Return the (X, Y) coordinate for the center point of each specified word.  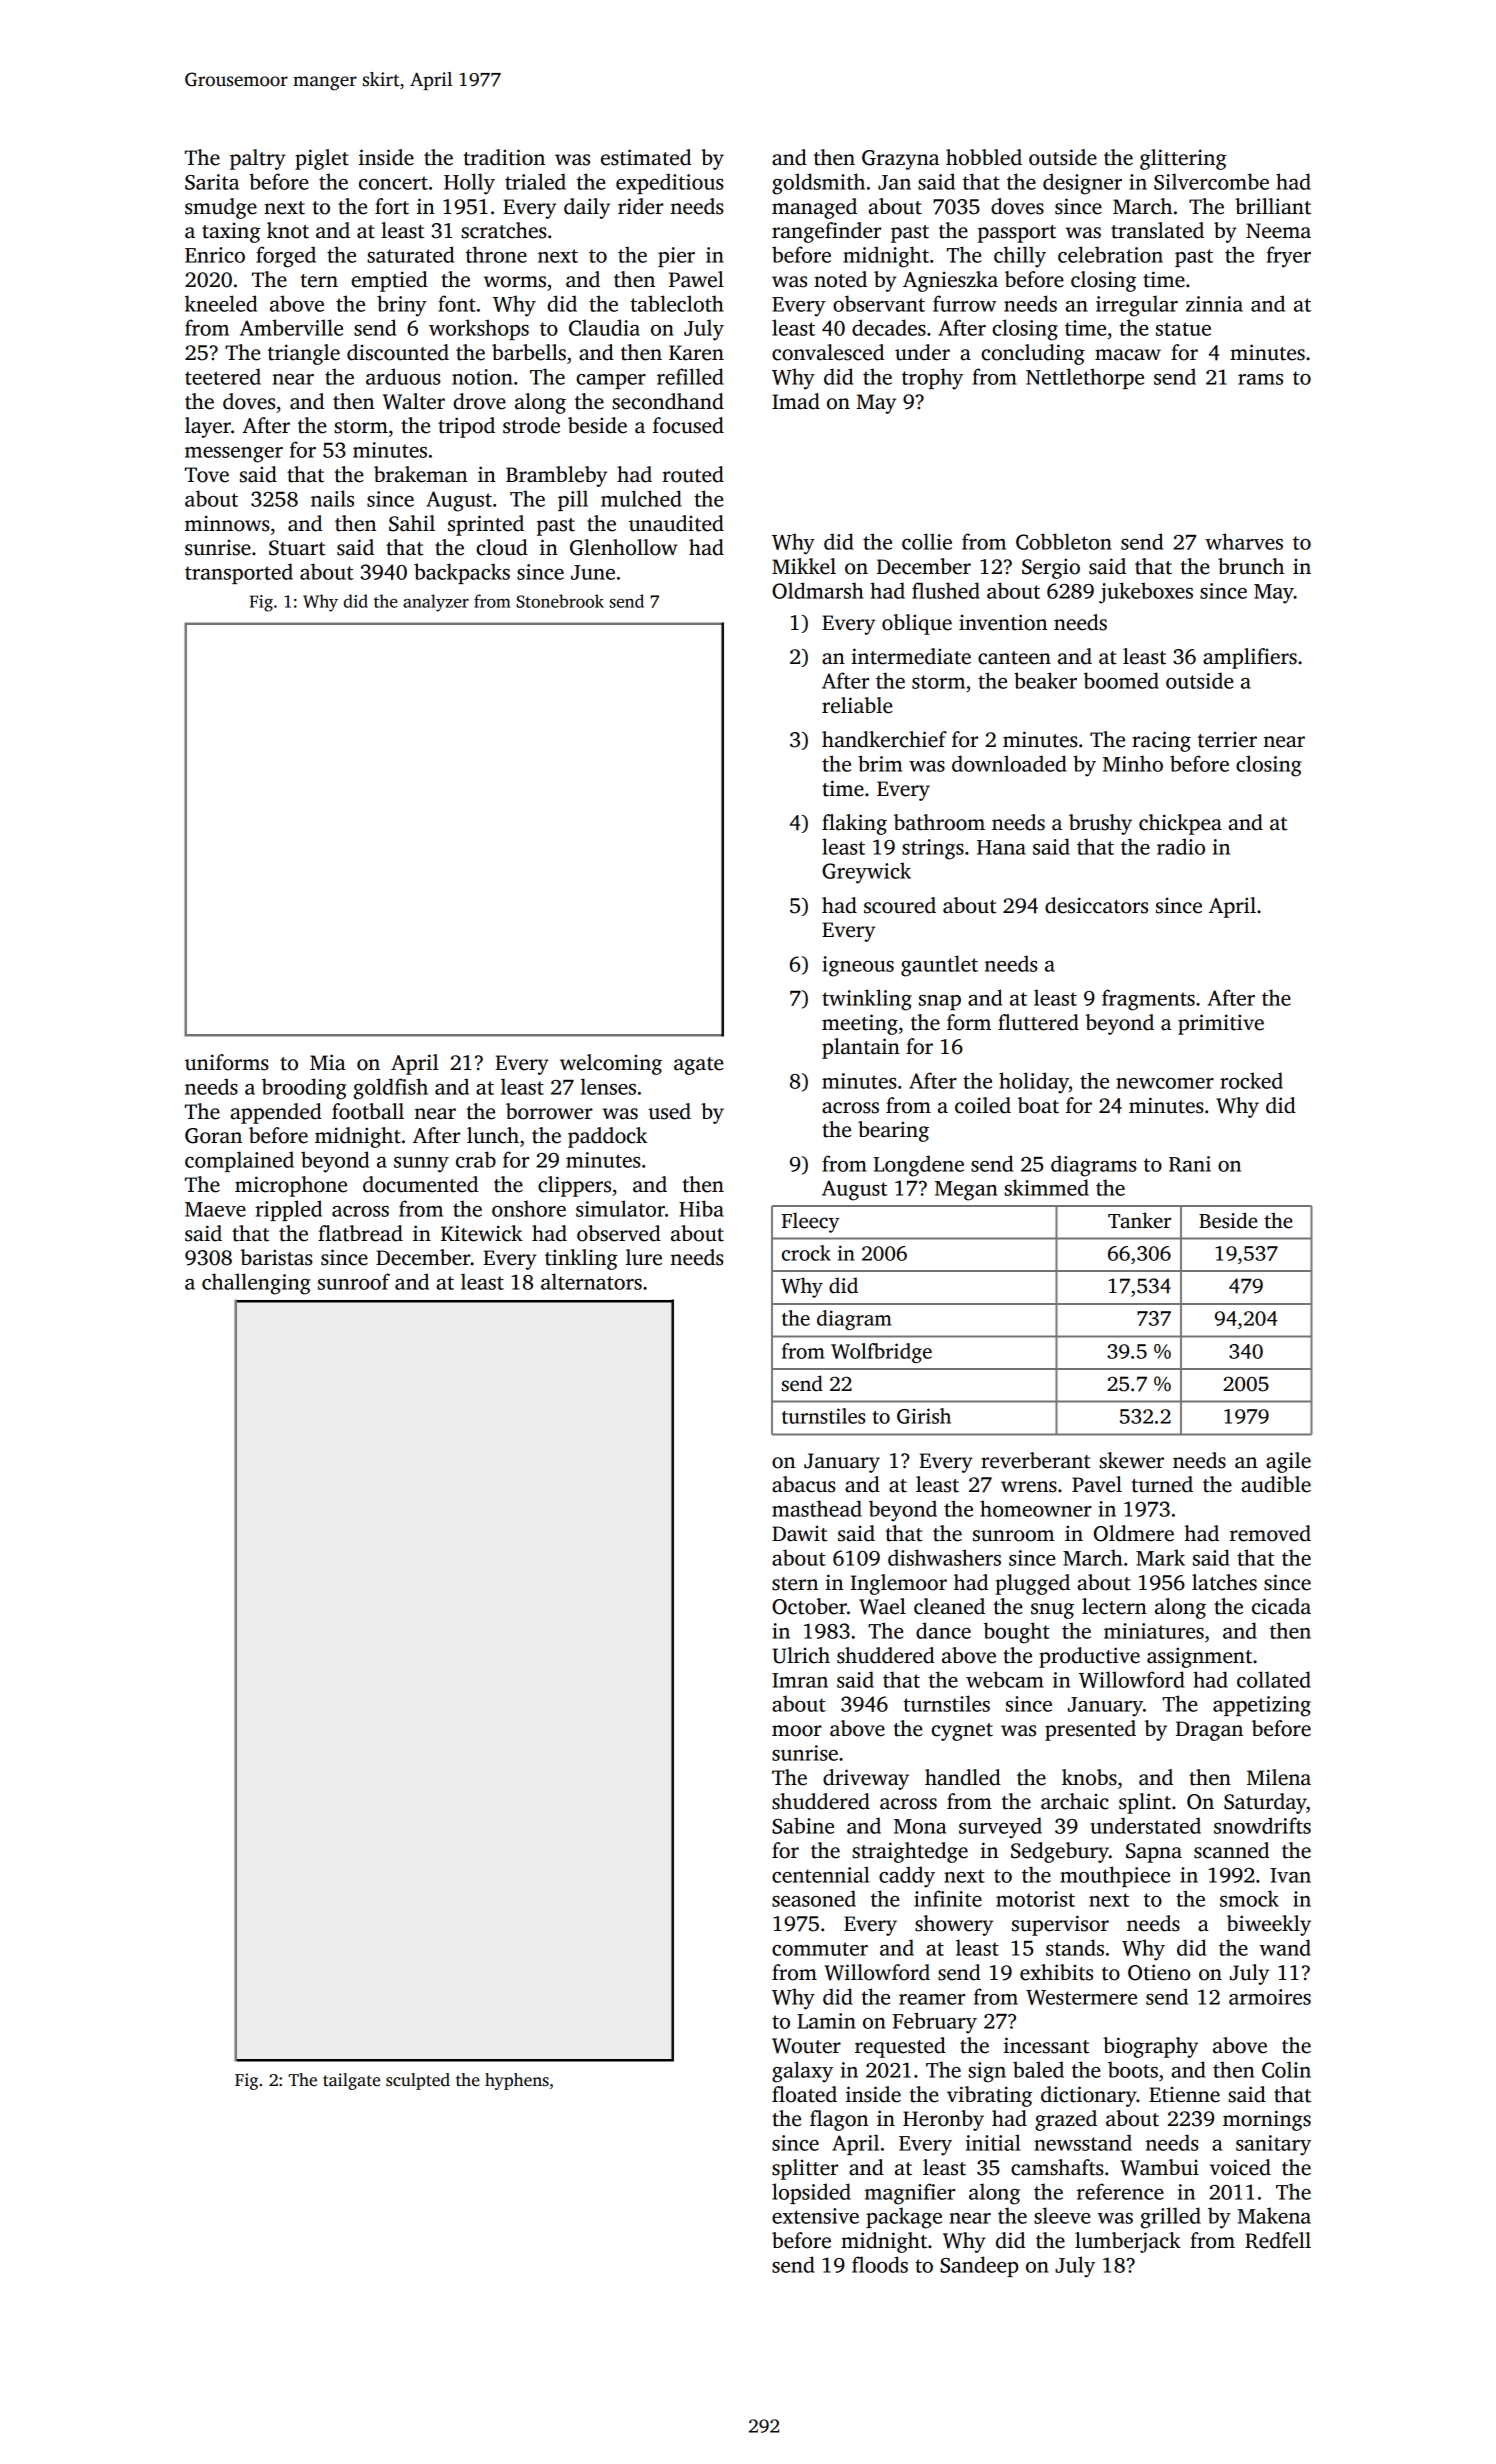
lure (644, 1257)
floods (880, 2264)
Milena (1279, 1777)
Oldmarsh (817, 590)
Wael (882, 1606)
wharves (1244, 541)
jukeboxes (1146, 593)
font (457, 303)
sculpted (418, 2081)
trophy (932, 379)
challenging (256, 1284)
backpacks (462, 573)
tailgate (351, 2081)
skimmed (1046, 1187)
